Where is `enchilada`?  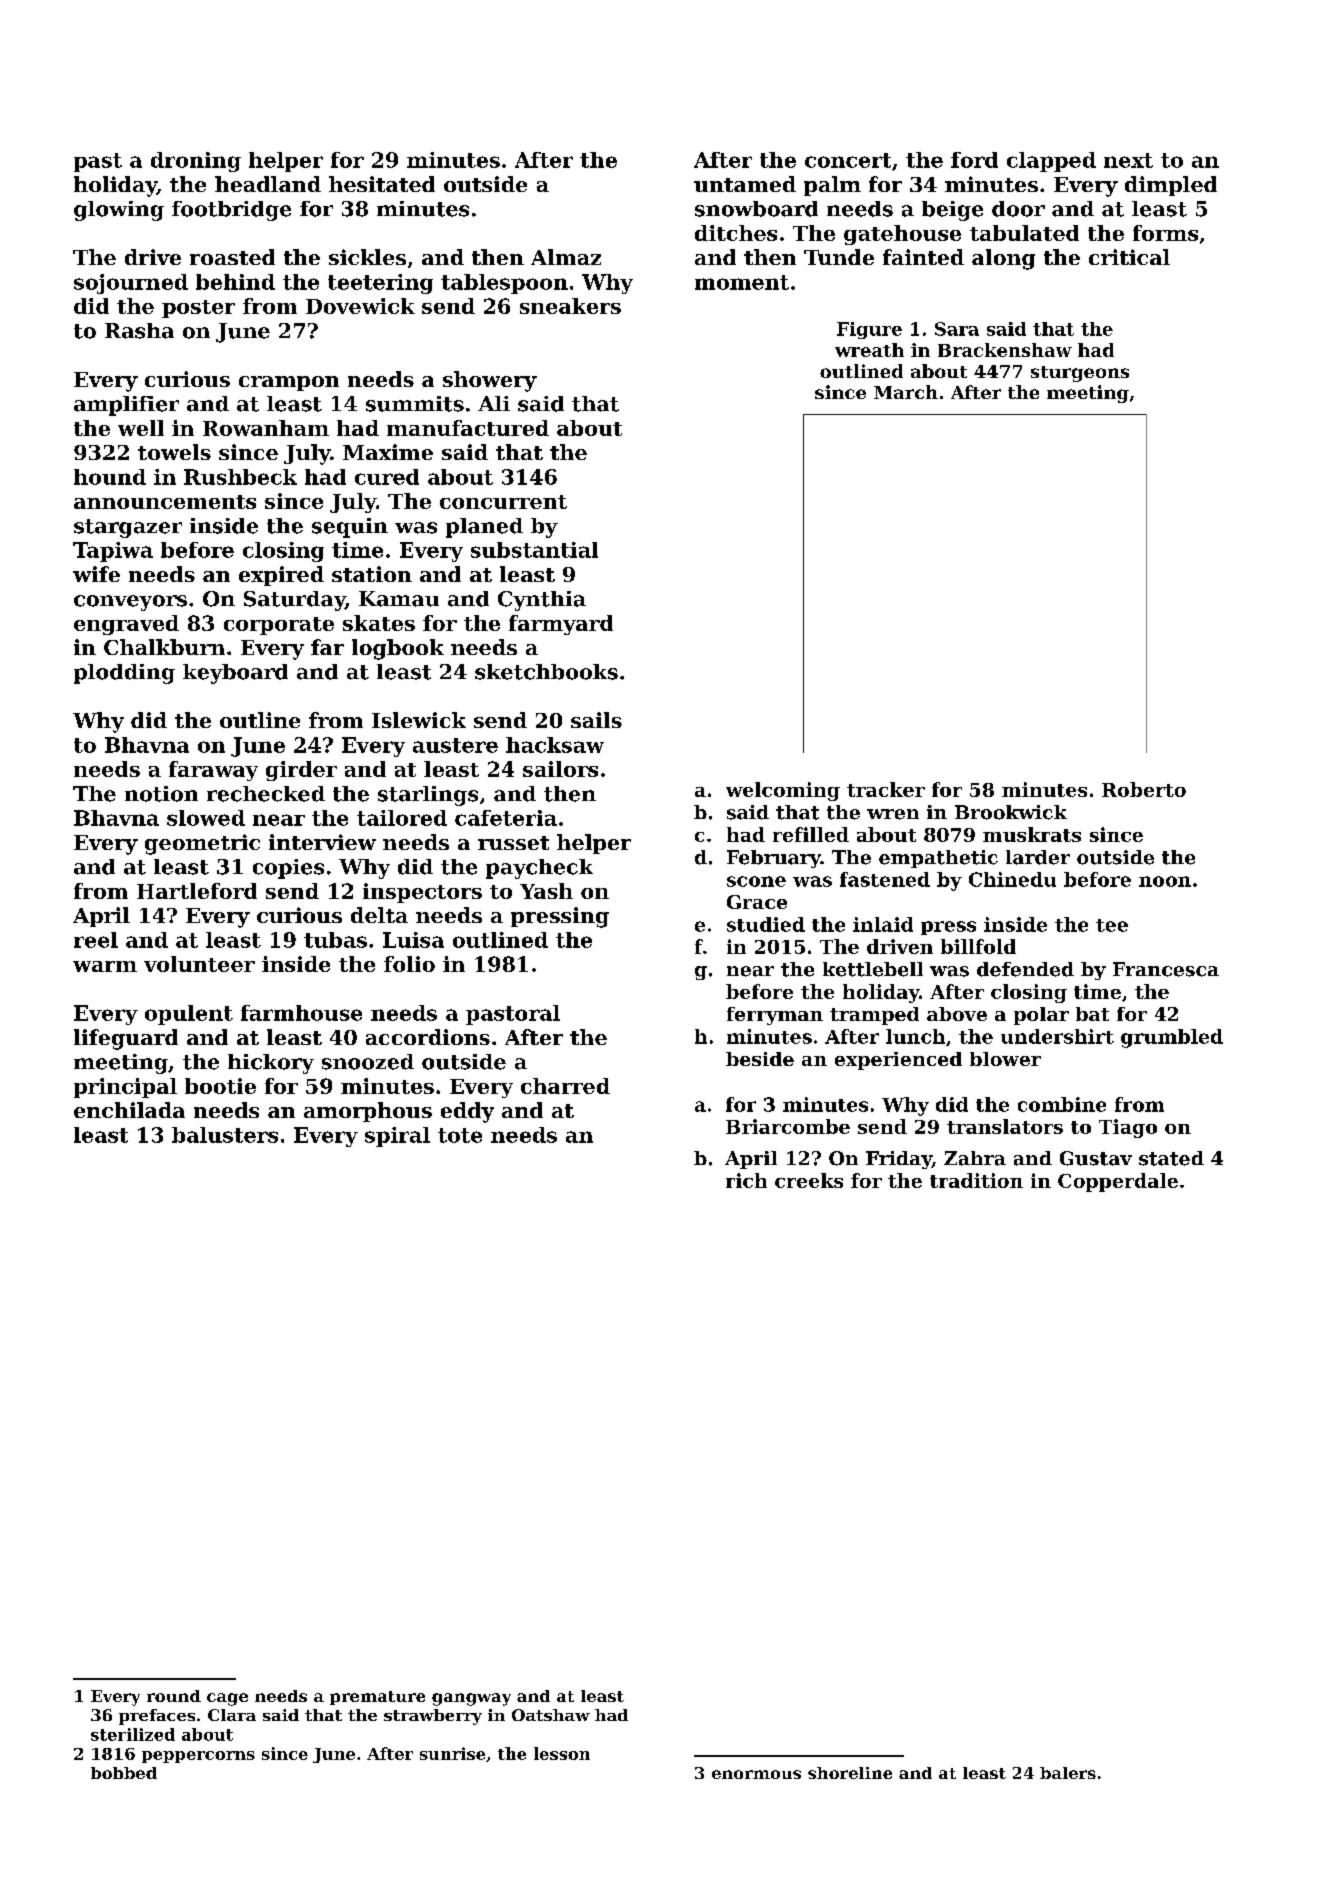 enchilada is located at coordinates (129, 1110).
